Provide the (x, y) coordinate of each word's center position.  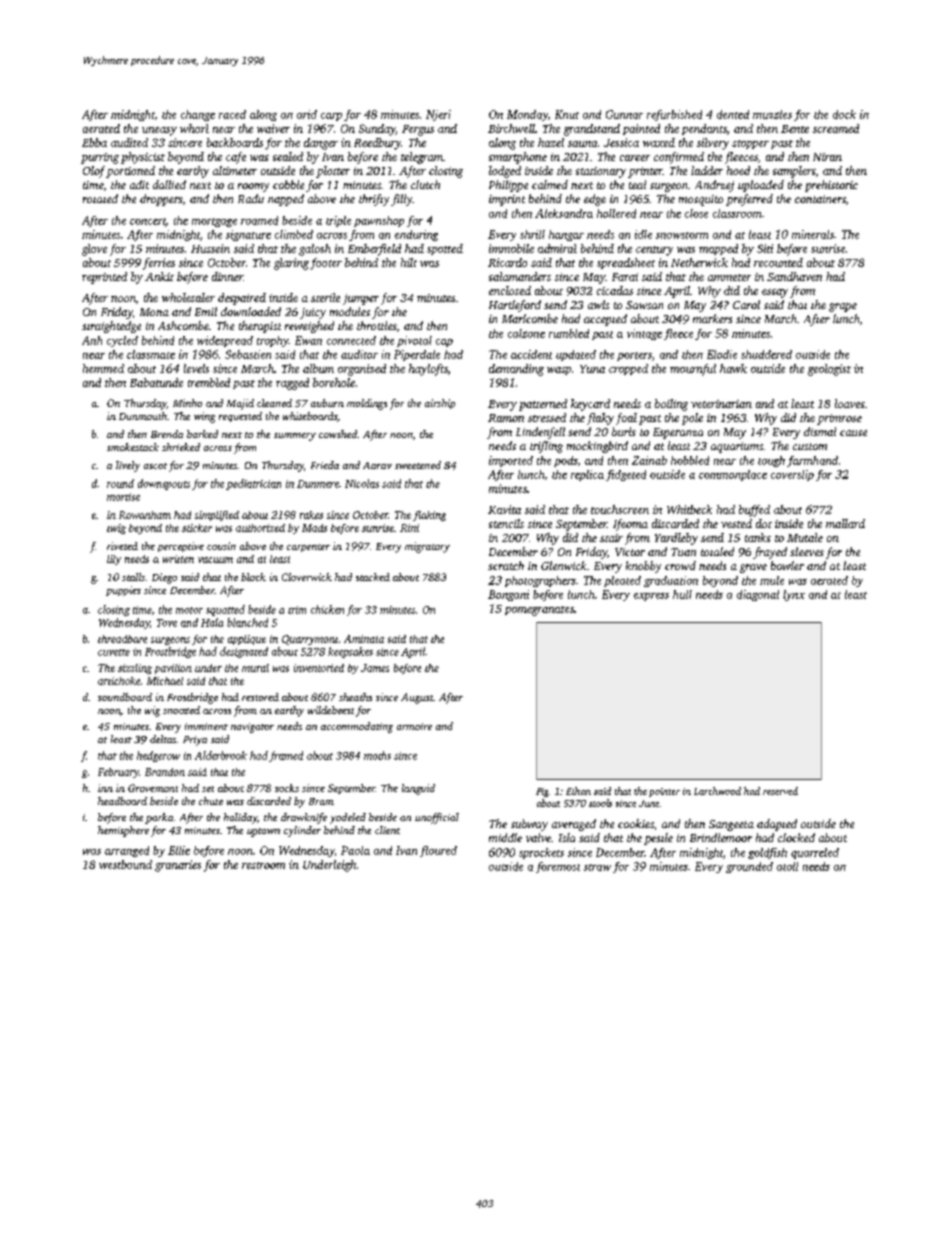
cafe (236, 158)
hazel (551, 142)
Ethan (578, 791)
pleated (622, 581)
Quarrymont (310, 640)
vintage (644, 334)
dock (844, 114)
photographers (540, 581)
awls (598, 304)
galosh (315, 250)
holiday (240, 818)
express (651, 597)
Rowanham (145, 515)
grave (753, 568)
